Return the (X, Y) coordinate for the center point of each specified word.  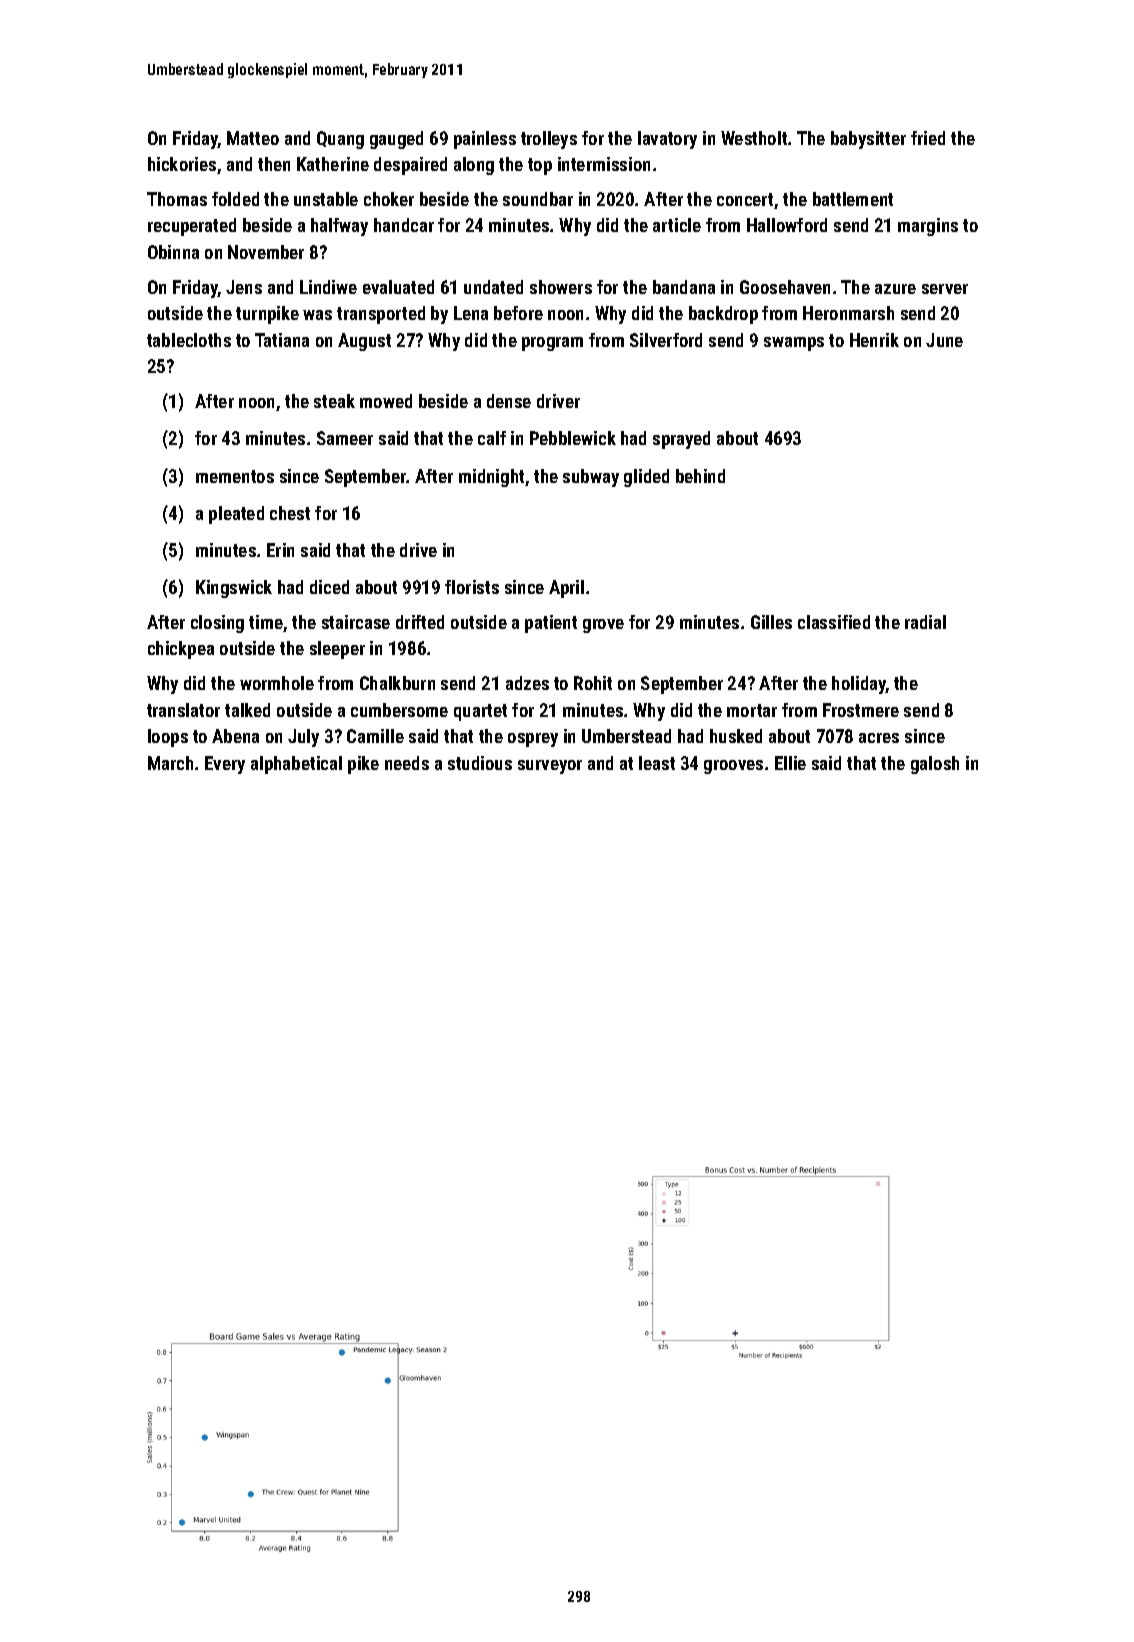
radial (925, 622)
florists (472, 587)
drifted (420, 622)
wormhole (277, 683)
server (945, 289)
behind (700, 476)
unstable (326, 199)
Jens (244, 287)
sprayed (681, 440)
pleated (236, 515)
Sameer (345, 438)
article (677, 225)
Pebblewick (573, 438)
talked (247, 710)
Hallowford (787, 225)
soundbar (538, 199)
